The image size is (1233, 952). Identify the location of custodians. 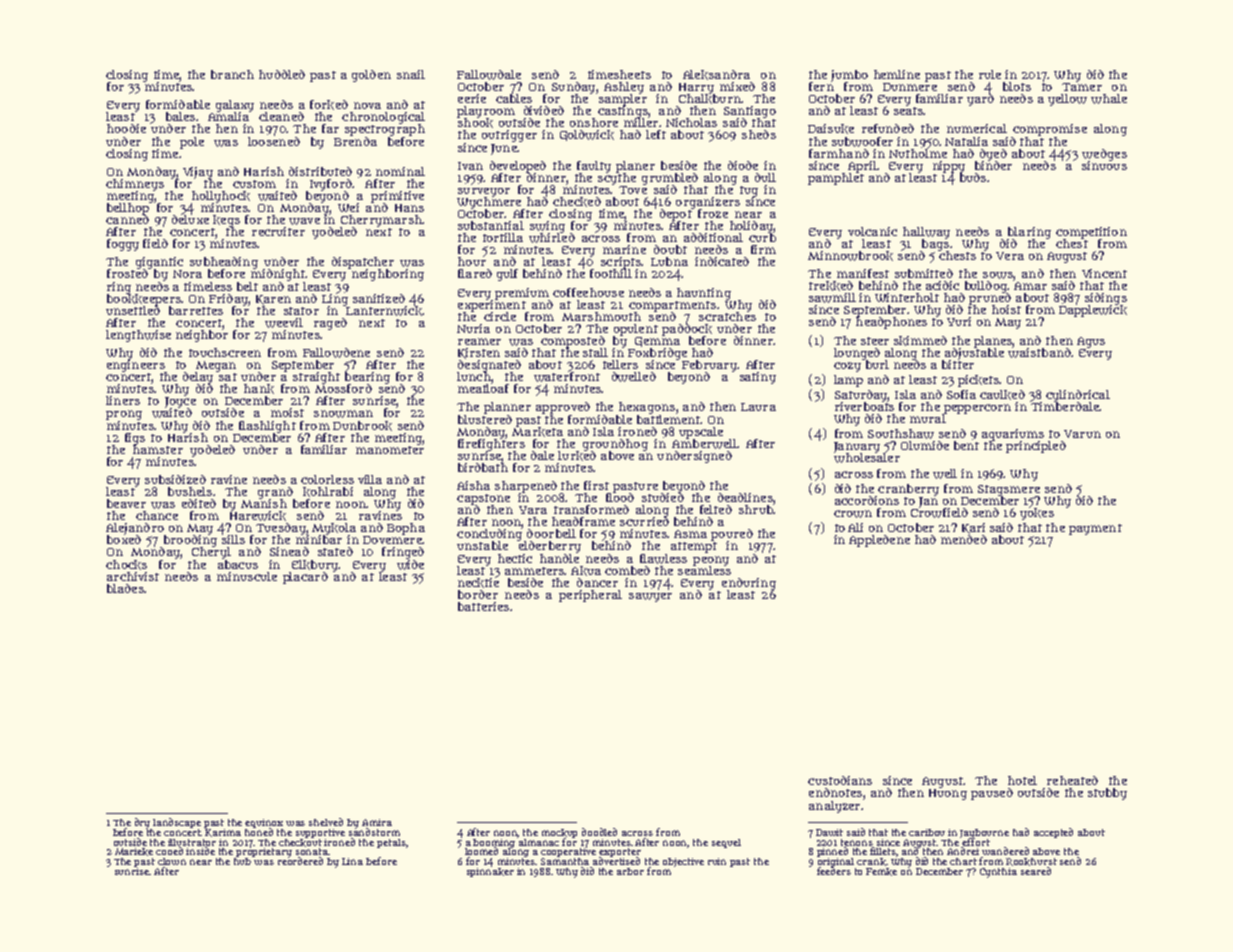
(840, 780).
